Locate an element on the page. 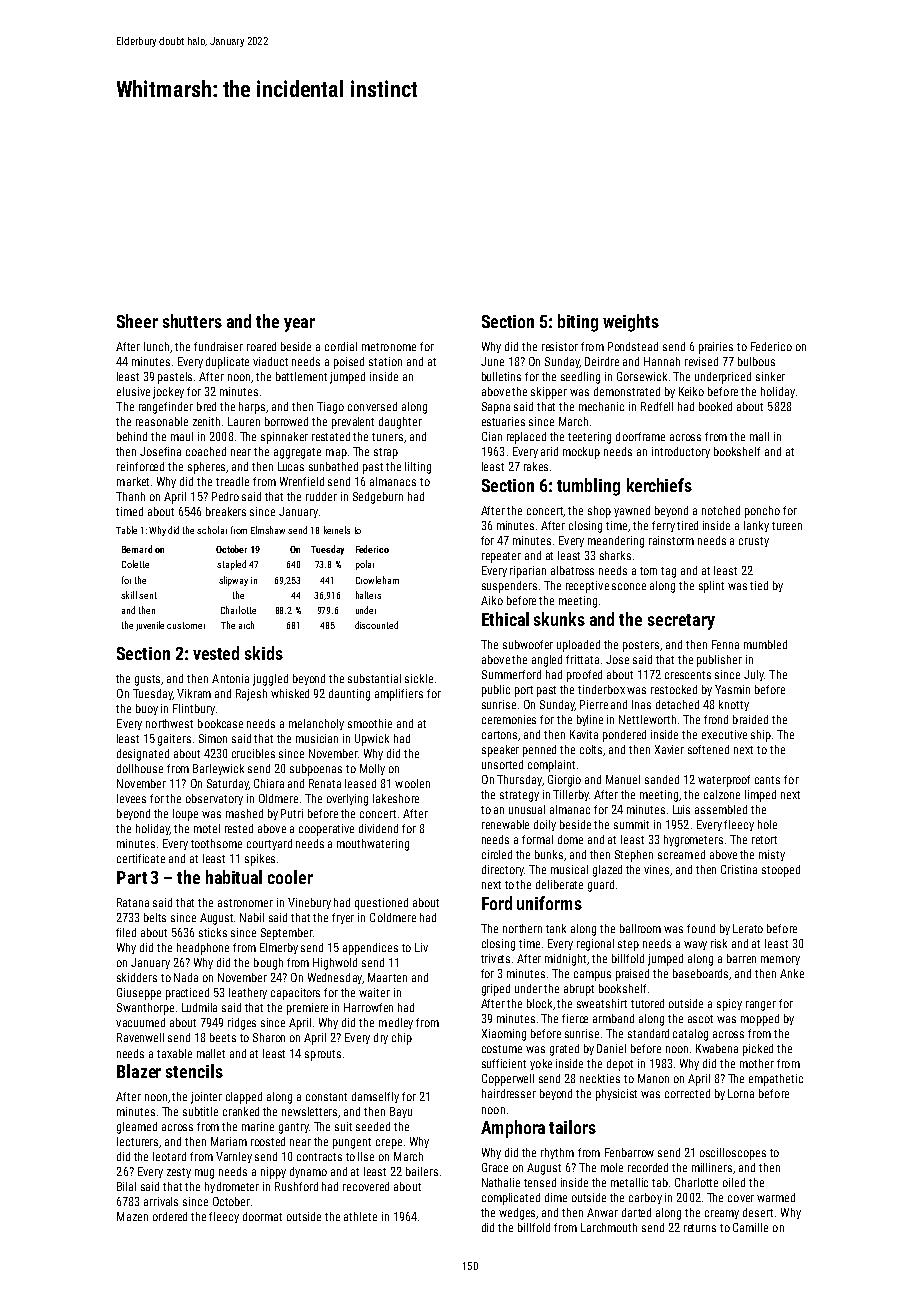 The height and width of the page is (1308, 924). amplifiers is located at coordinates (399, 695).
